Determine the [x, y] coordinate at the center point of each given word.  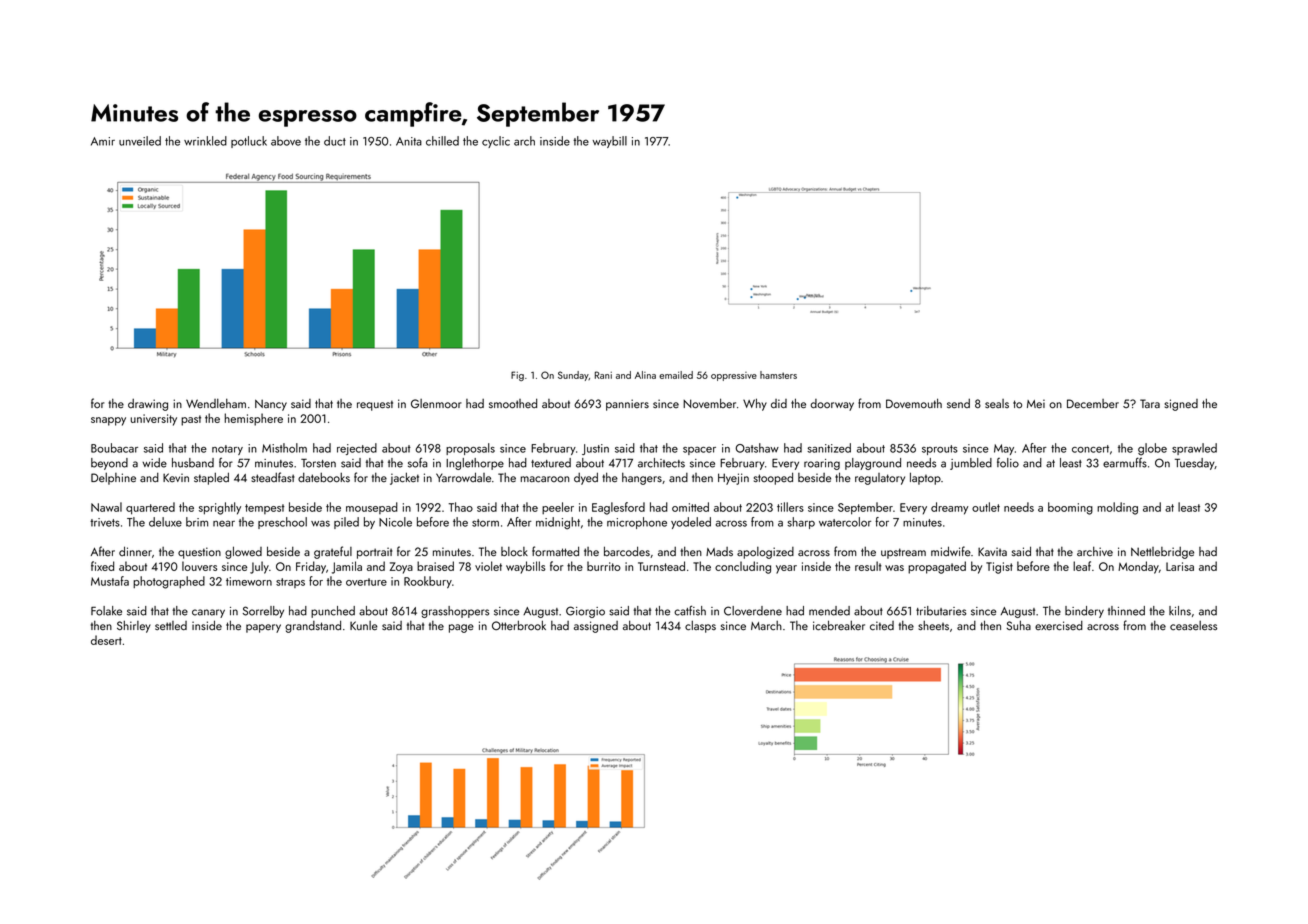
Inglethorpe [475, 464]
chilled [442, 141]
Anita [409, 141]
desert [106, 640]
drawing [148, 405]
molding [1117, 508]
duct [335, 141]
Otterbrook [519, 625]
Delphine [113, 478]
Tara [1150, 403]
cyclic [496, 142]
